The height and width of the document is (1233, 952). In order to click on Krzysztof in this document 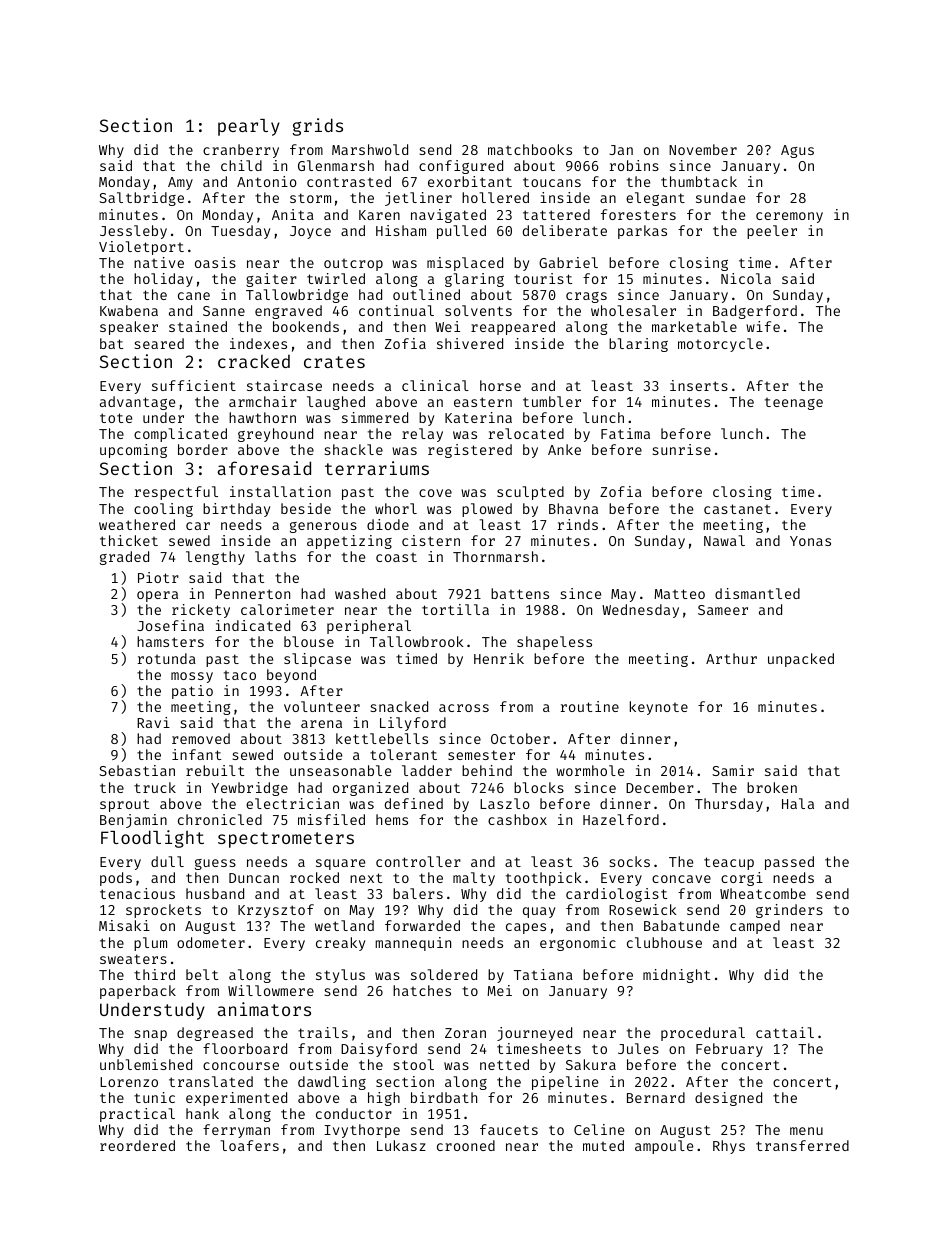, I will do `click(276, 911)`.
